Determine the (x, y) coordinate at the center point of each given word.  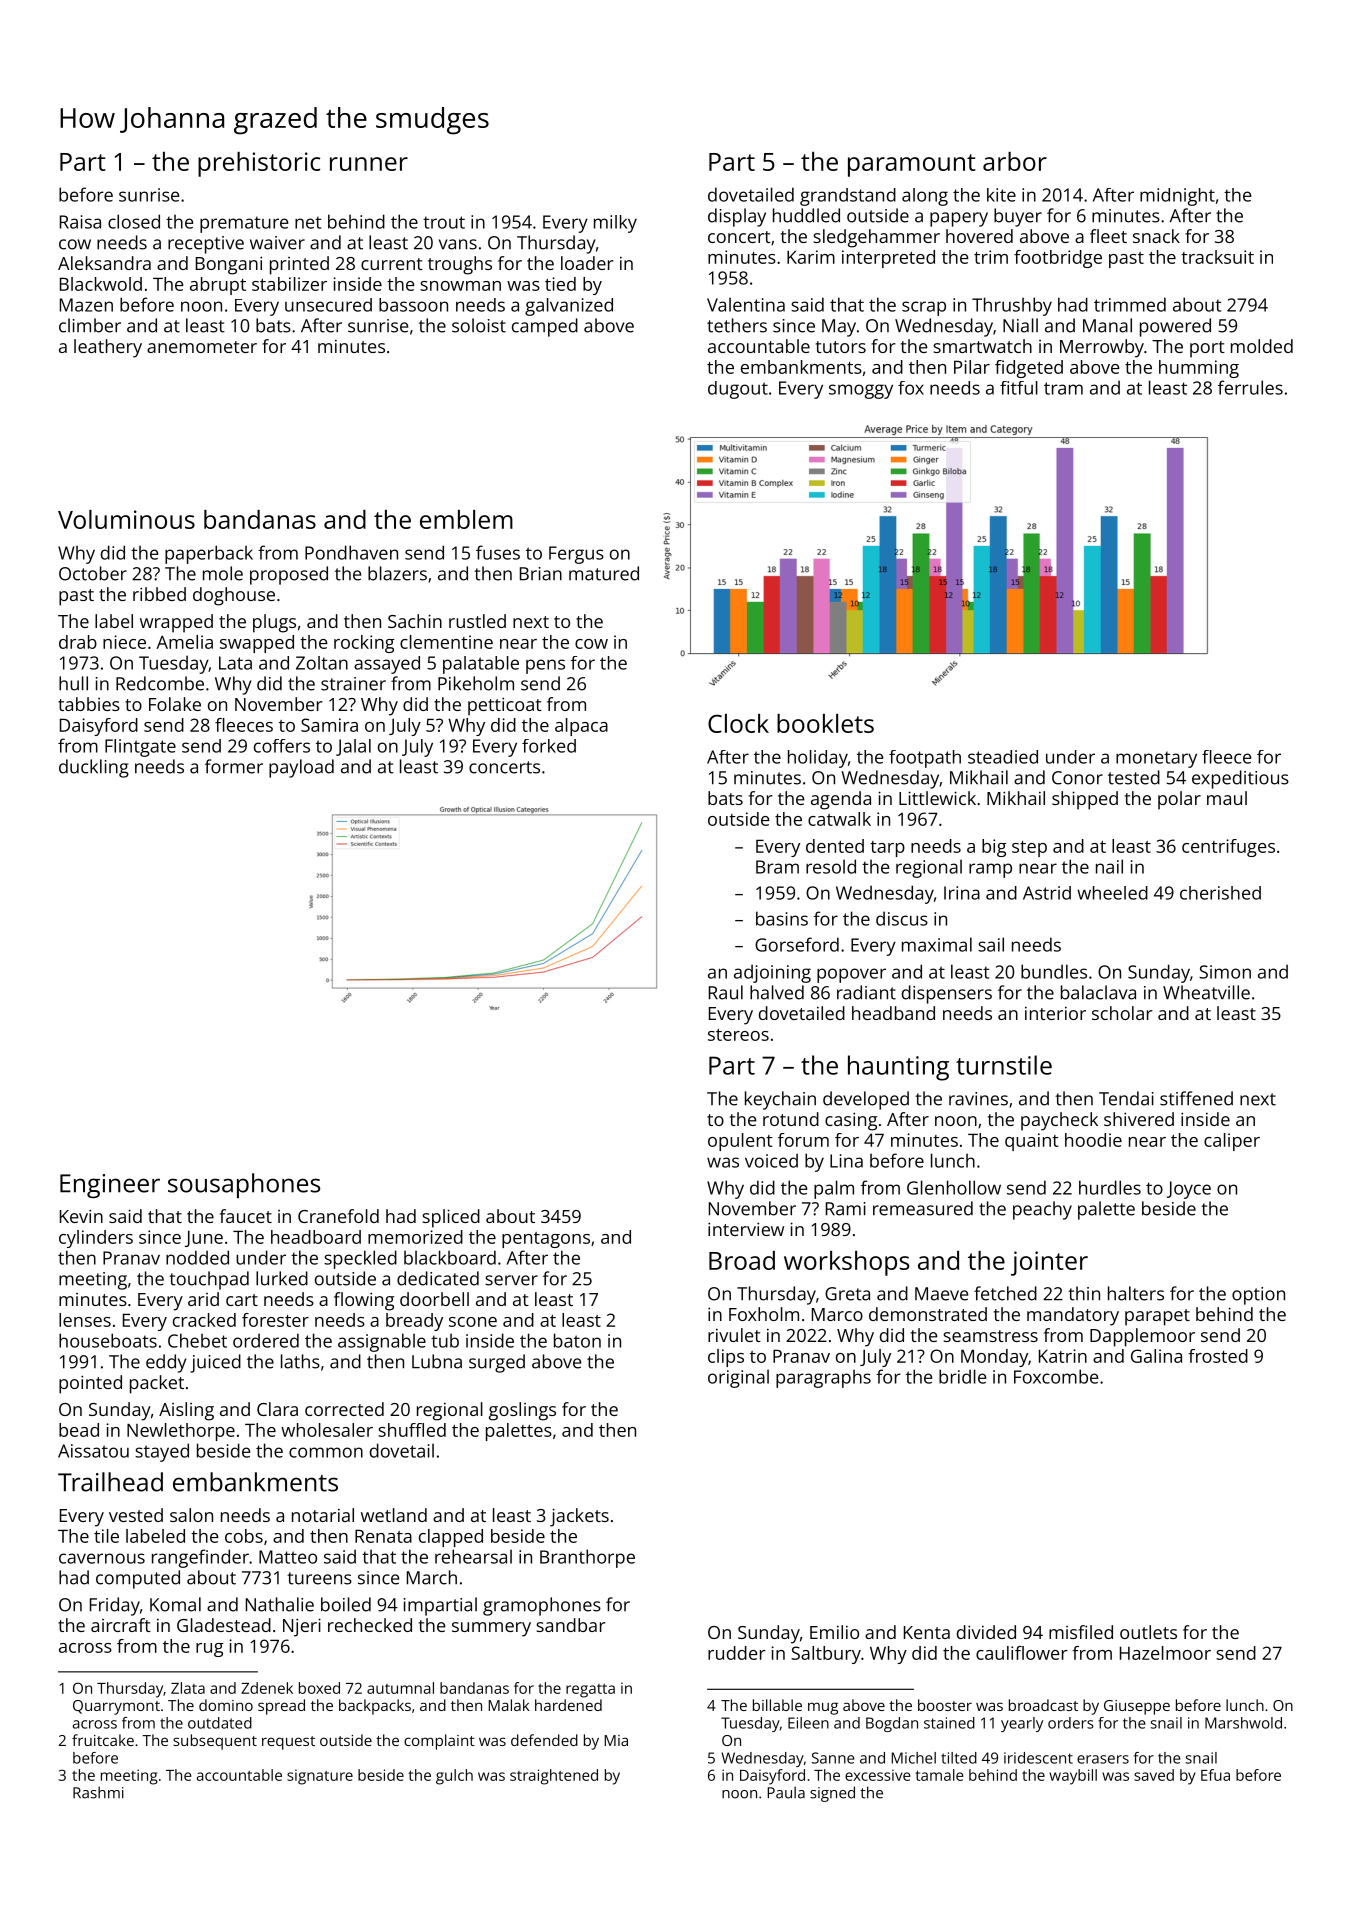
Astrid (1047, 893)
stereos (738, 1035)
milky (615, 224)
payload (301, 768)
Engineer (110, 1186)
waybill (1073, 1777)
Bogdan (892, 1724)
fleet (1108, 236)
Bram (777, 867)
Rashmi (98, 1792)
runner (369, 164)
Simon (1225, 972)
